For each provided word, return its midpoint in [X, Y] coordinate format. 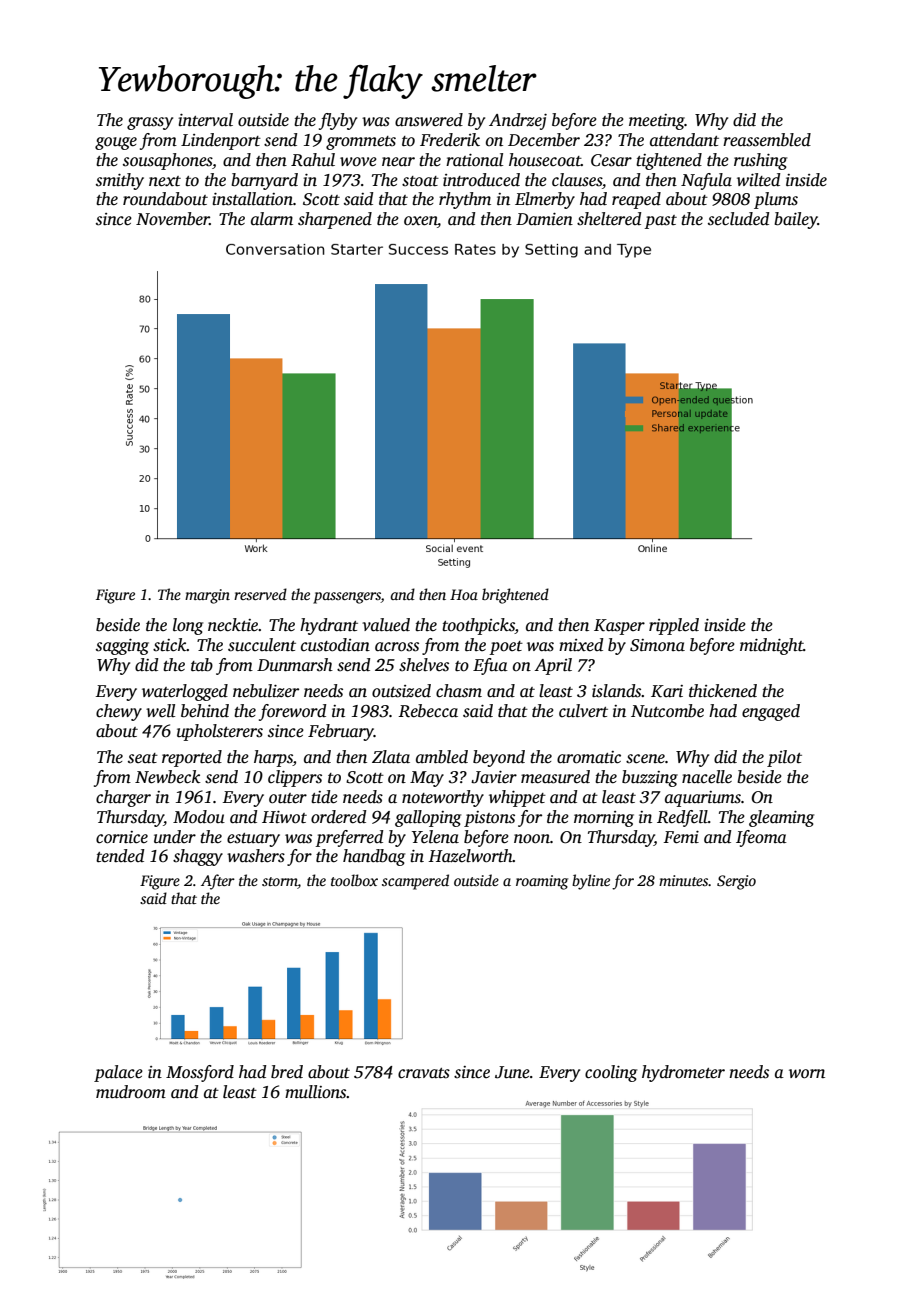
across [397, 647]
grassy [150, 123]
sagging [122, 647]
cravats [424, 1073]
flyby [338, 121]
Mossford [200, 1073]
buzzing [650, 778]
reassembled [767, 140]
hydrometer [683, 1073]
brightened [515, 596]
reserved [260, 594]
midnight [772, 646]
